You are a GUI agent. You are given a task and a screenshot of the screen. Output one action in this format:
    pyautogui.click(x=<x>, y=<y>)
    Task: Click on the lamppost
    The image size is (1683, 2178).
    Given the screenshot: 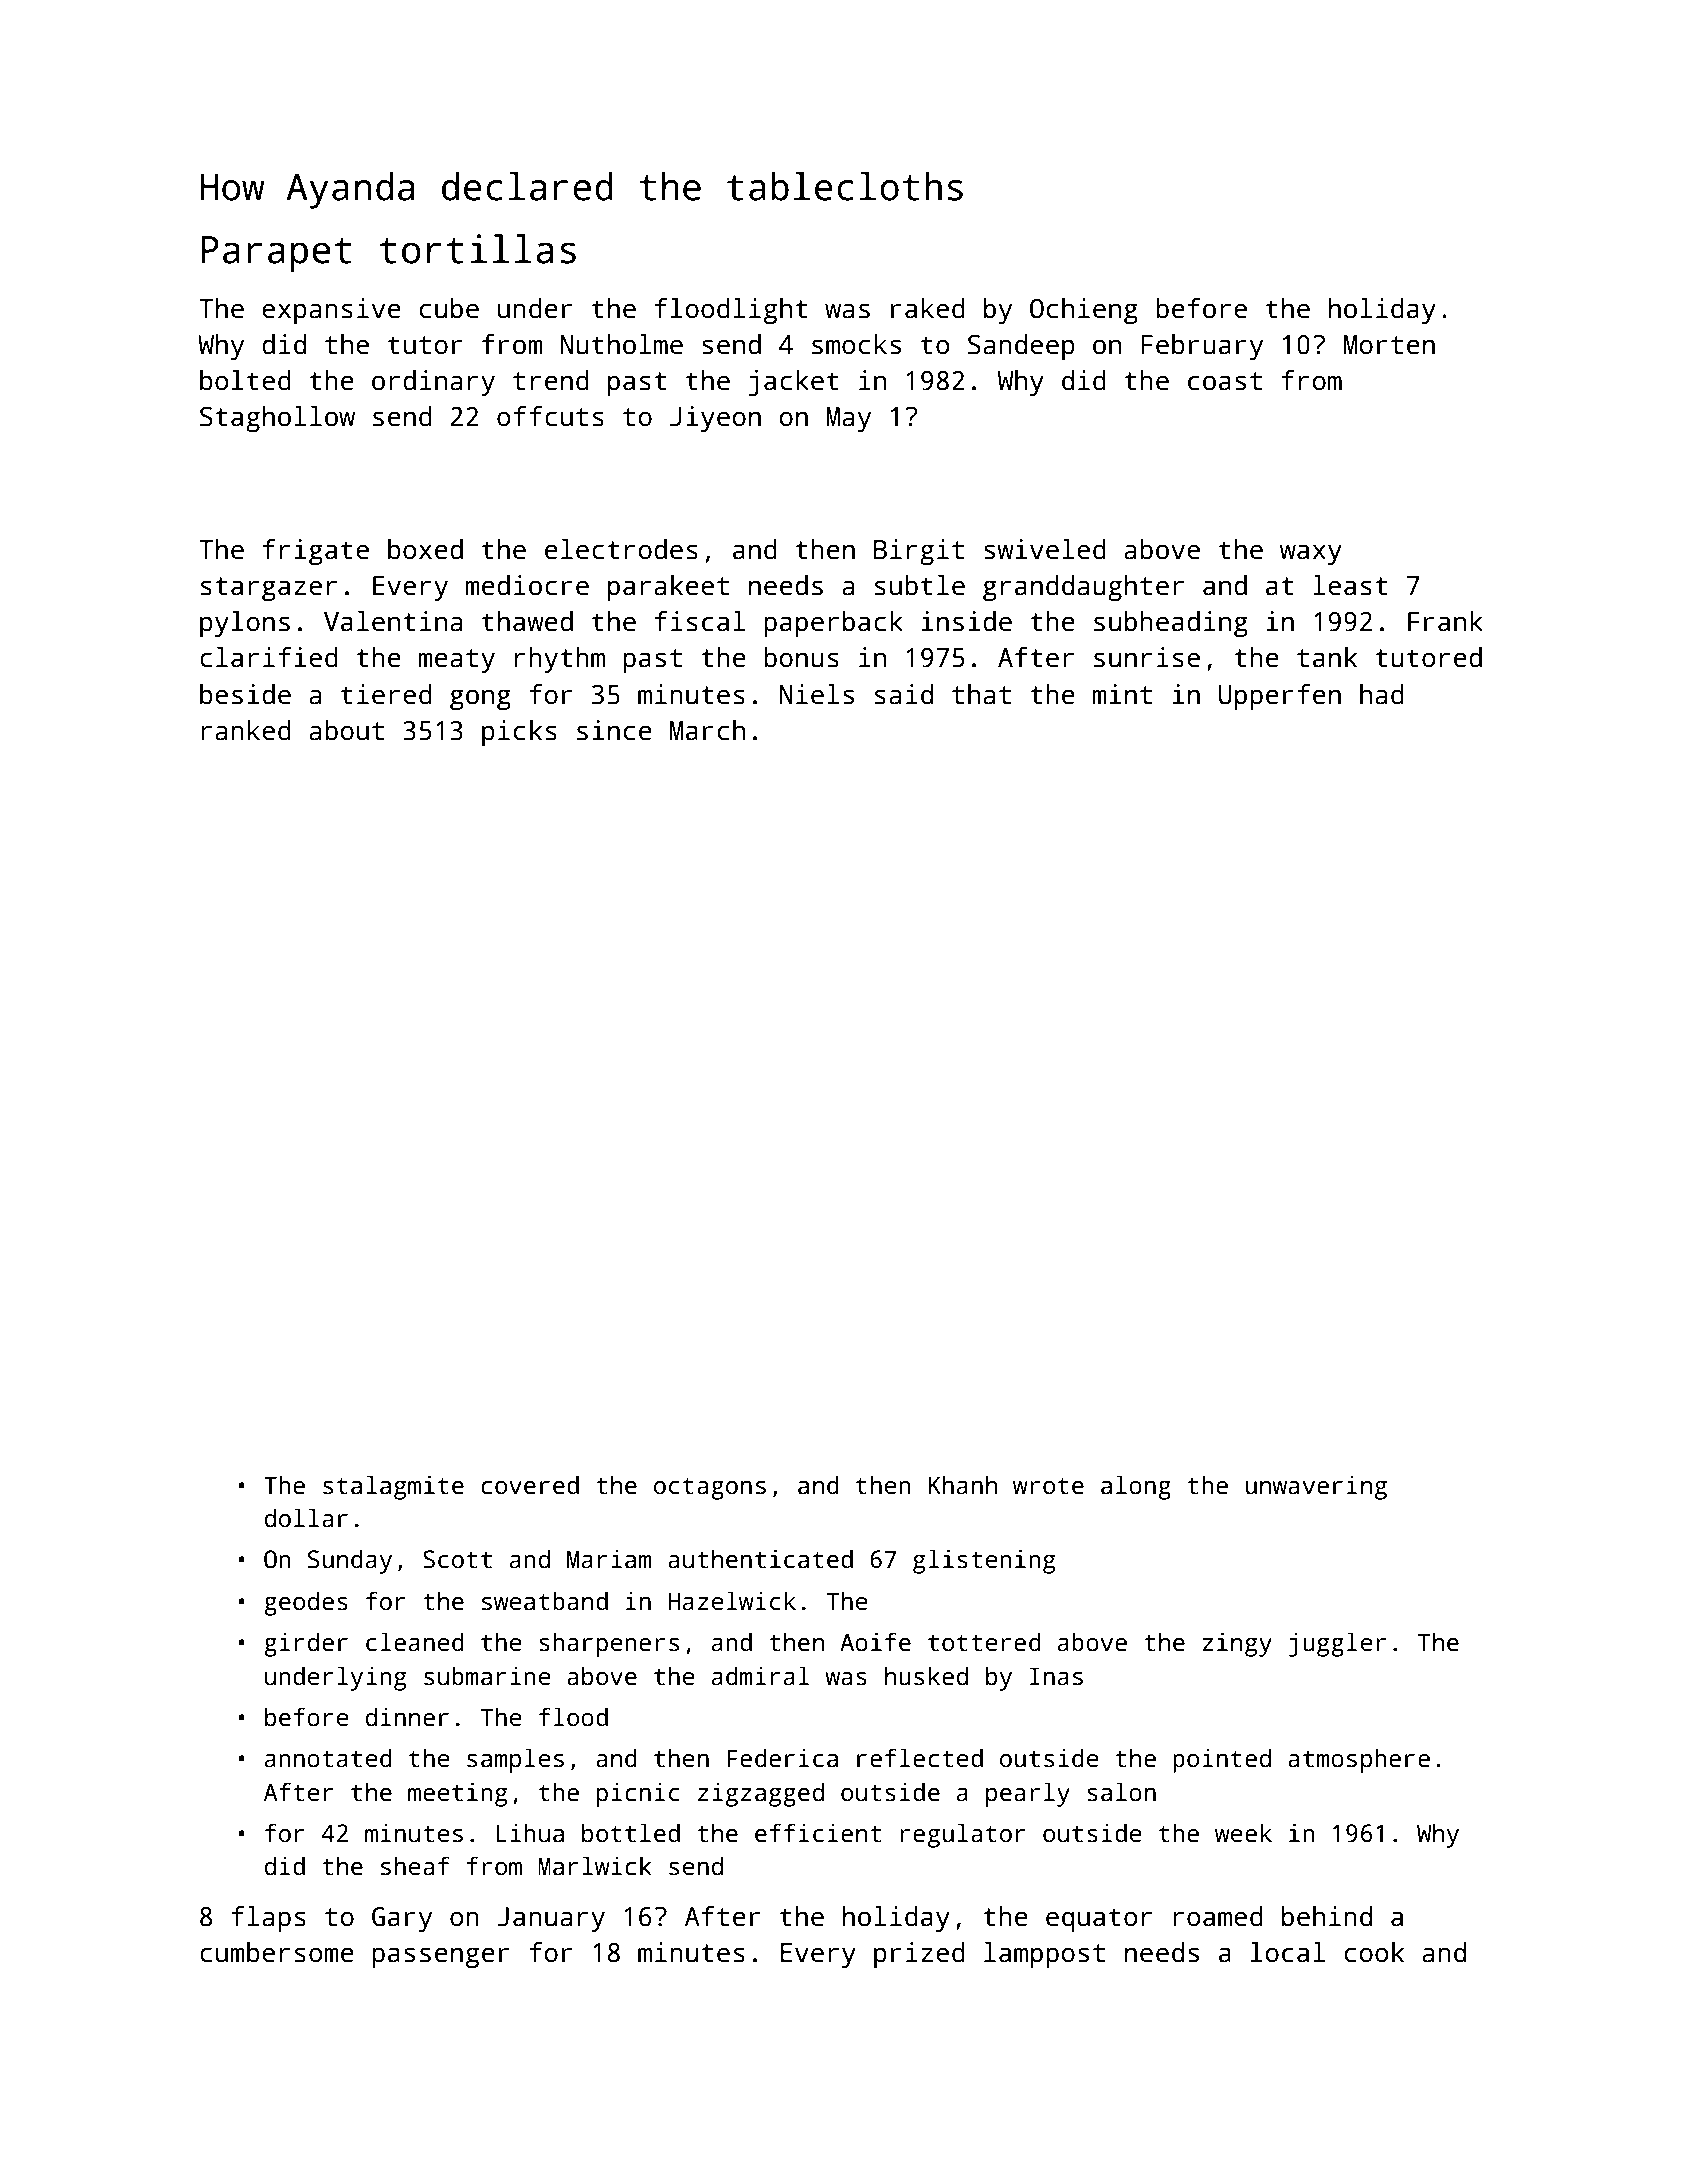 What is the action you would take?
    pyautogui.click(x=1044, y=1955)
